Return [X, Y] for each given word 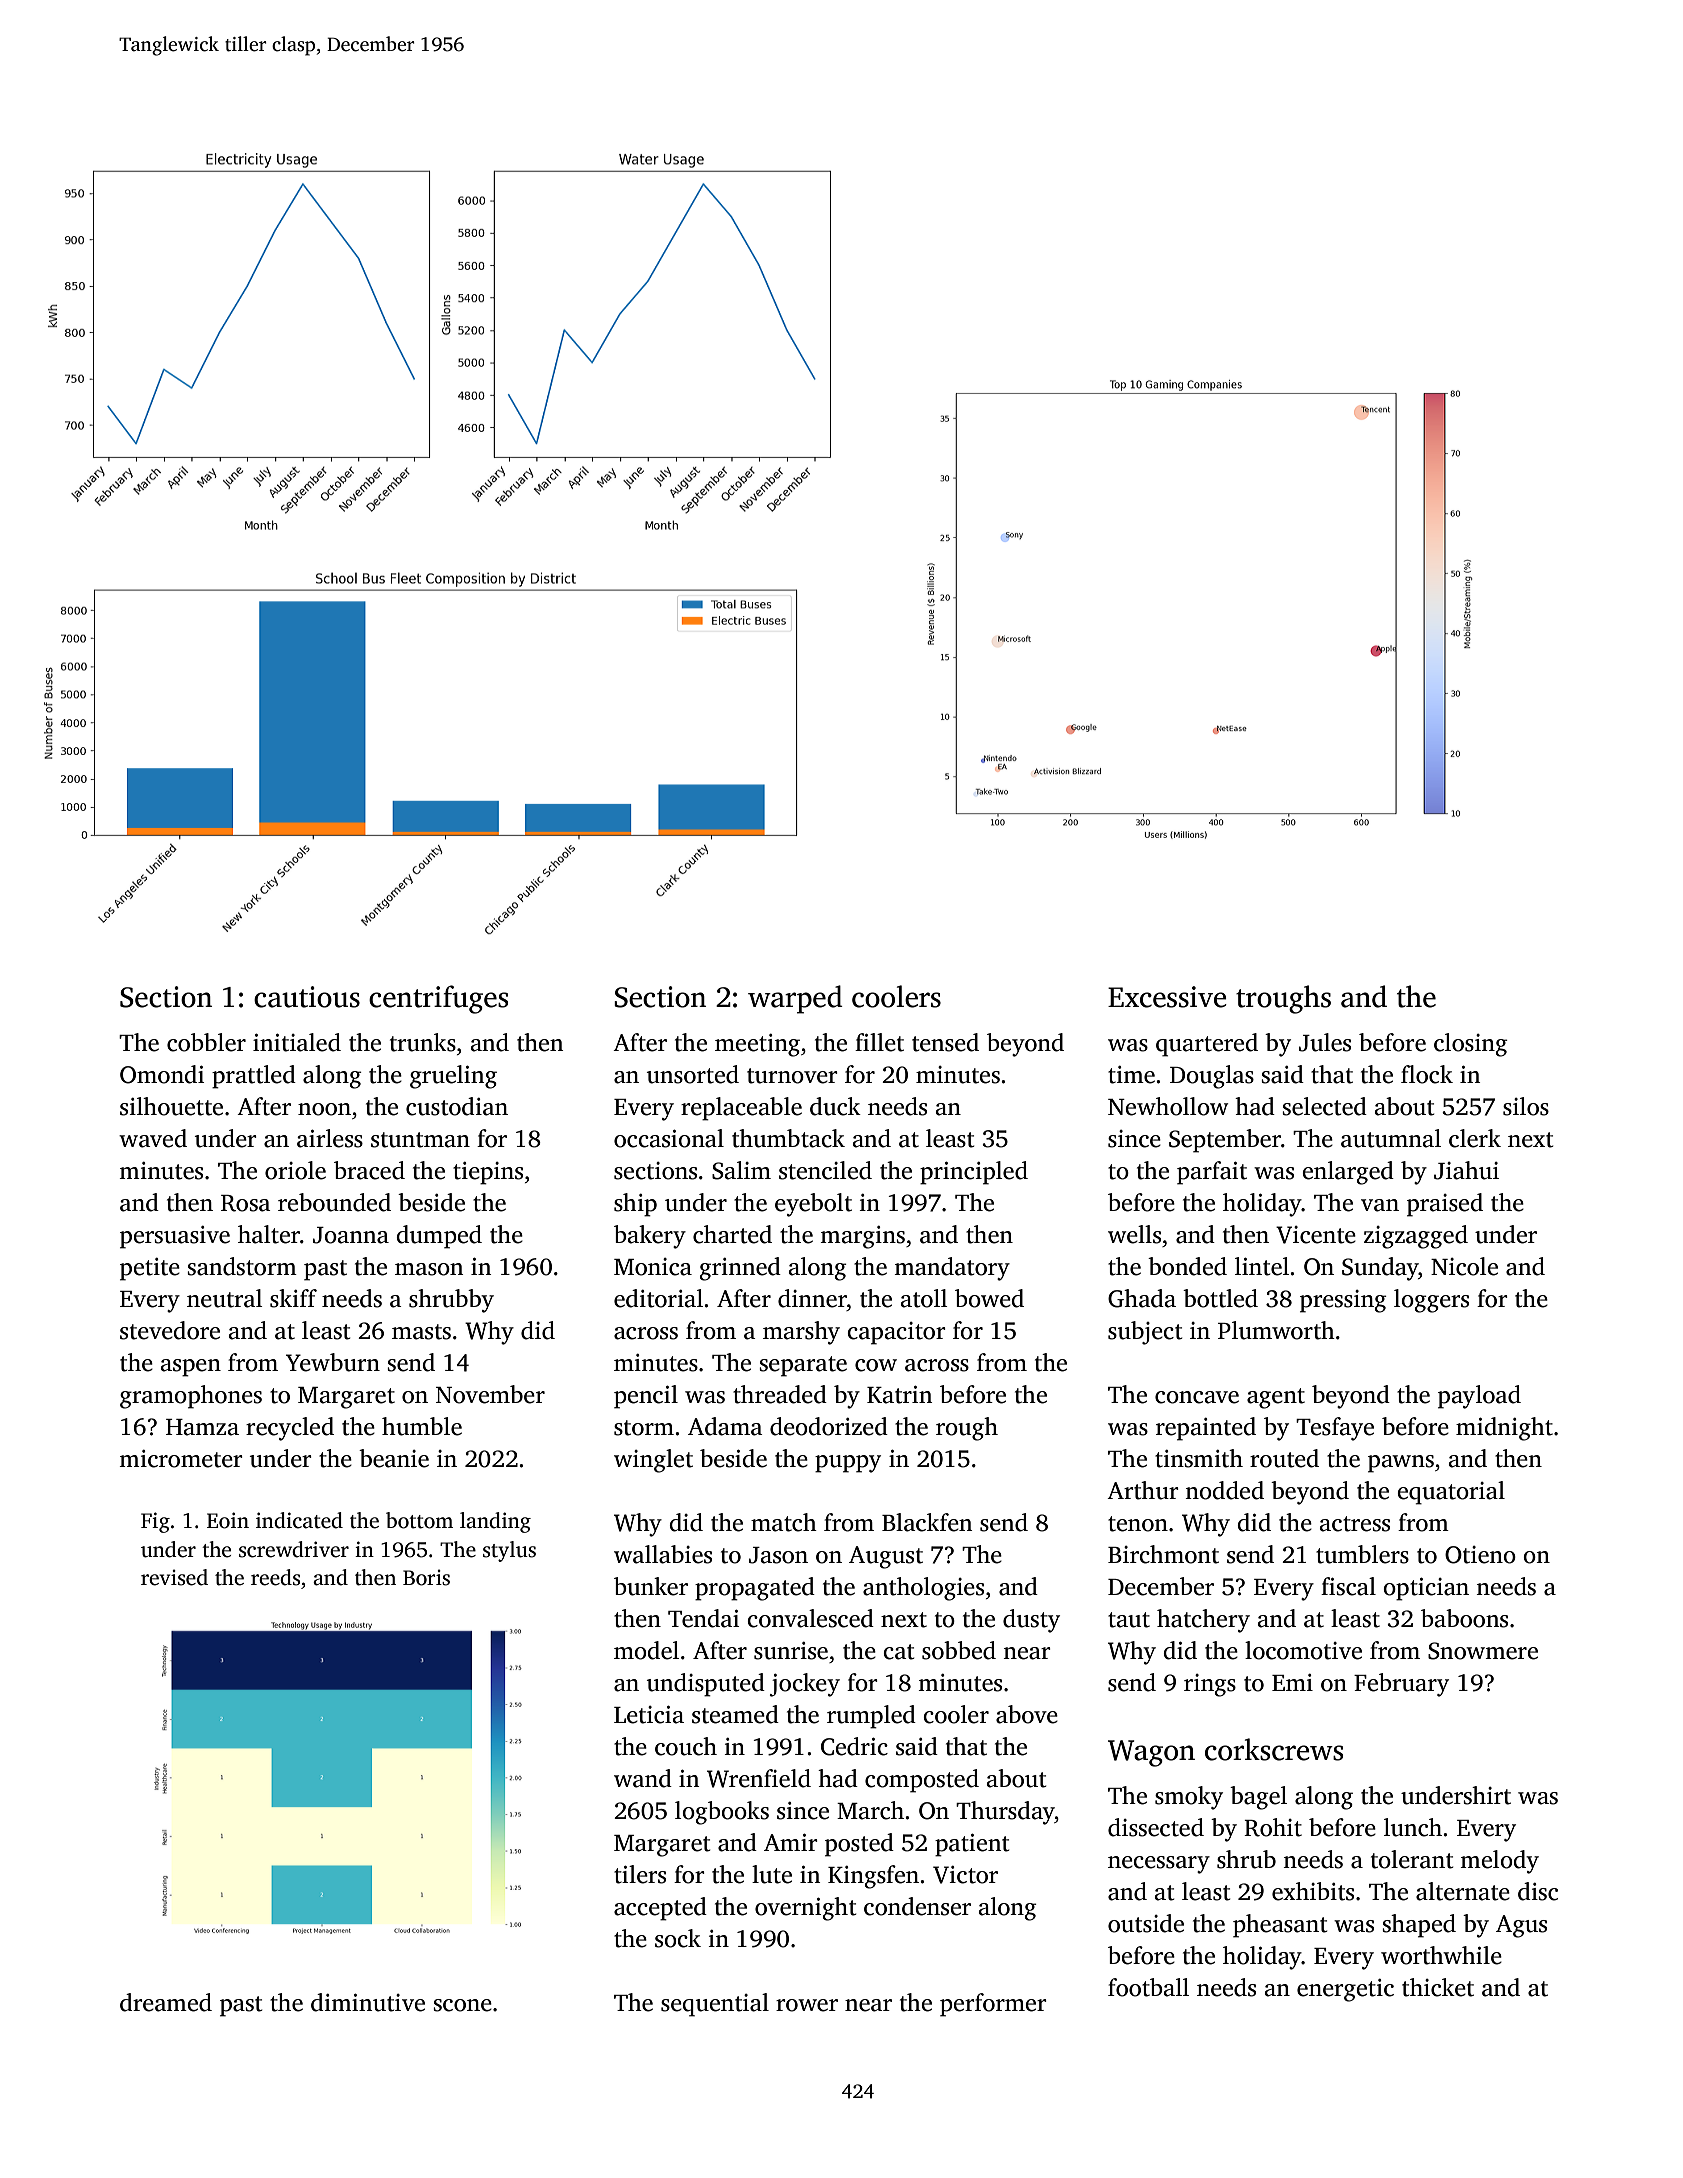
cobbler [206, 1042]
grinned [740, 1269]
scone [462, 2005]
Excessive [1167, 997]
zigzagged [1416, 1237]
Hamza [202, 1427]
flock [1427, 1074]
